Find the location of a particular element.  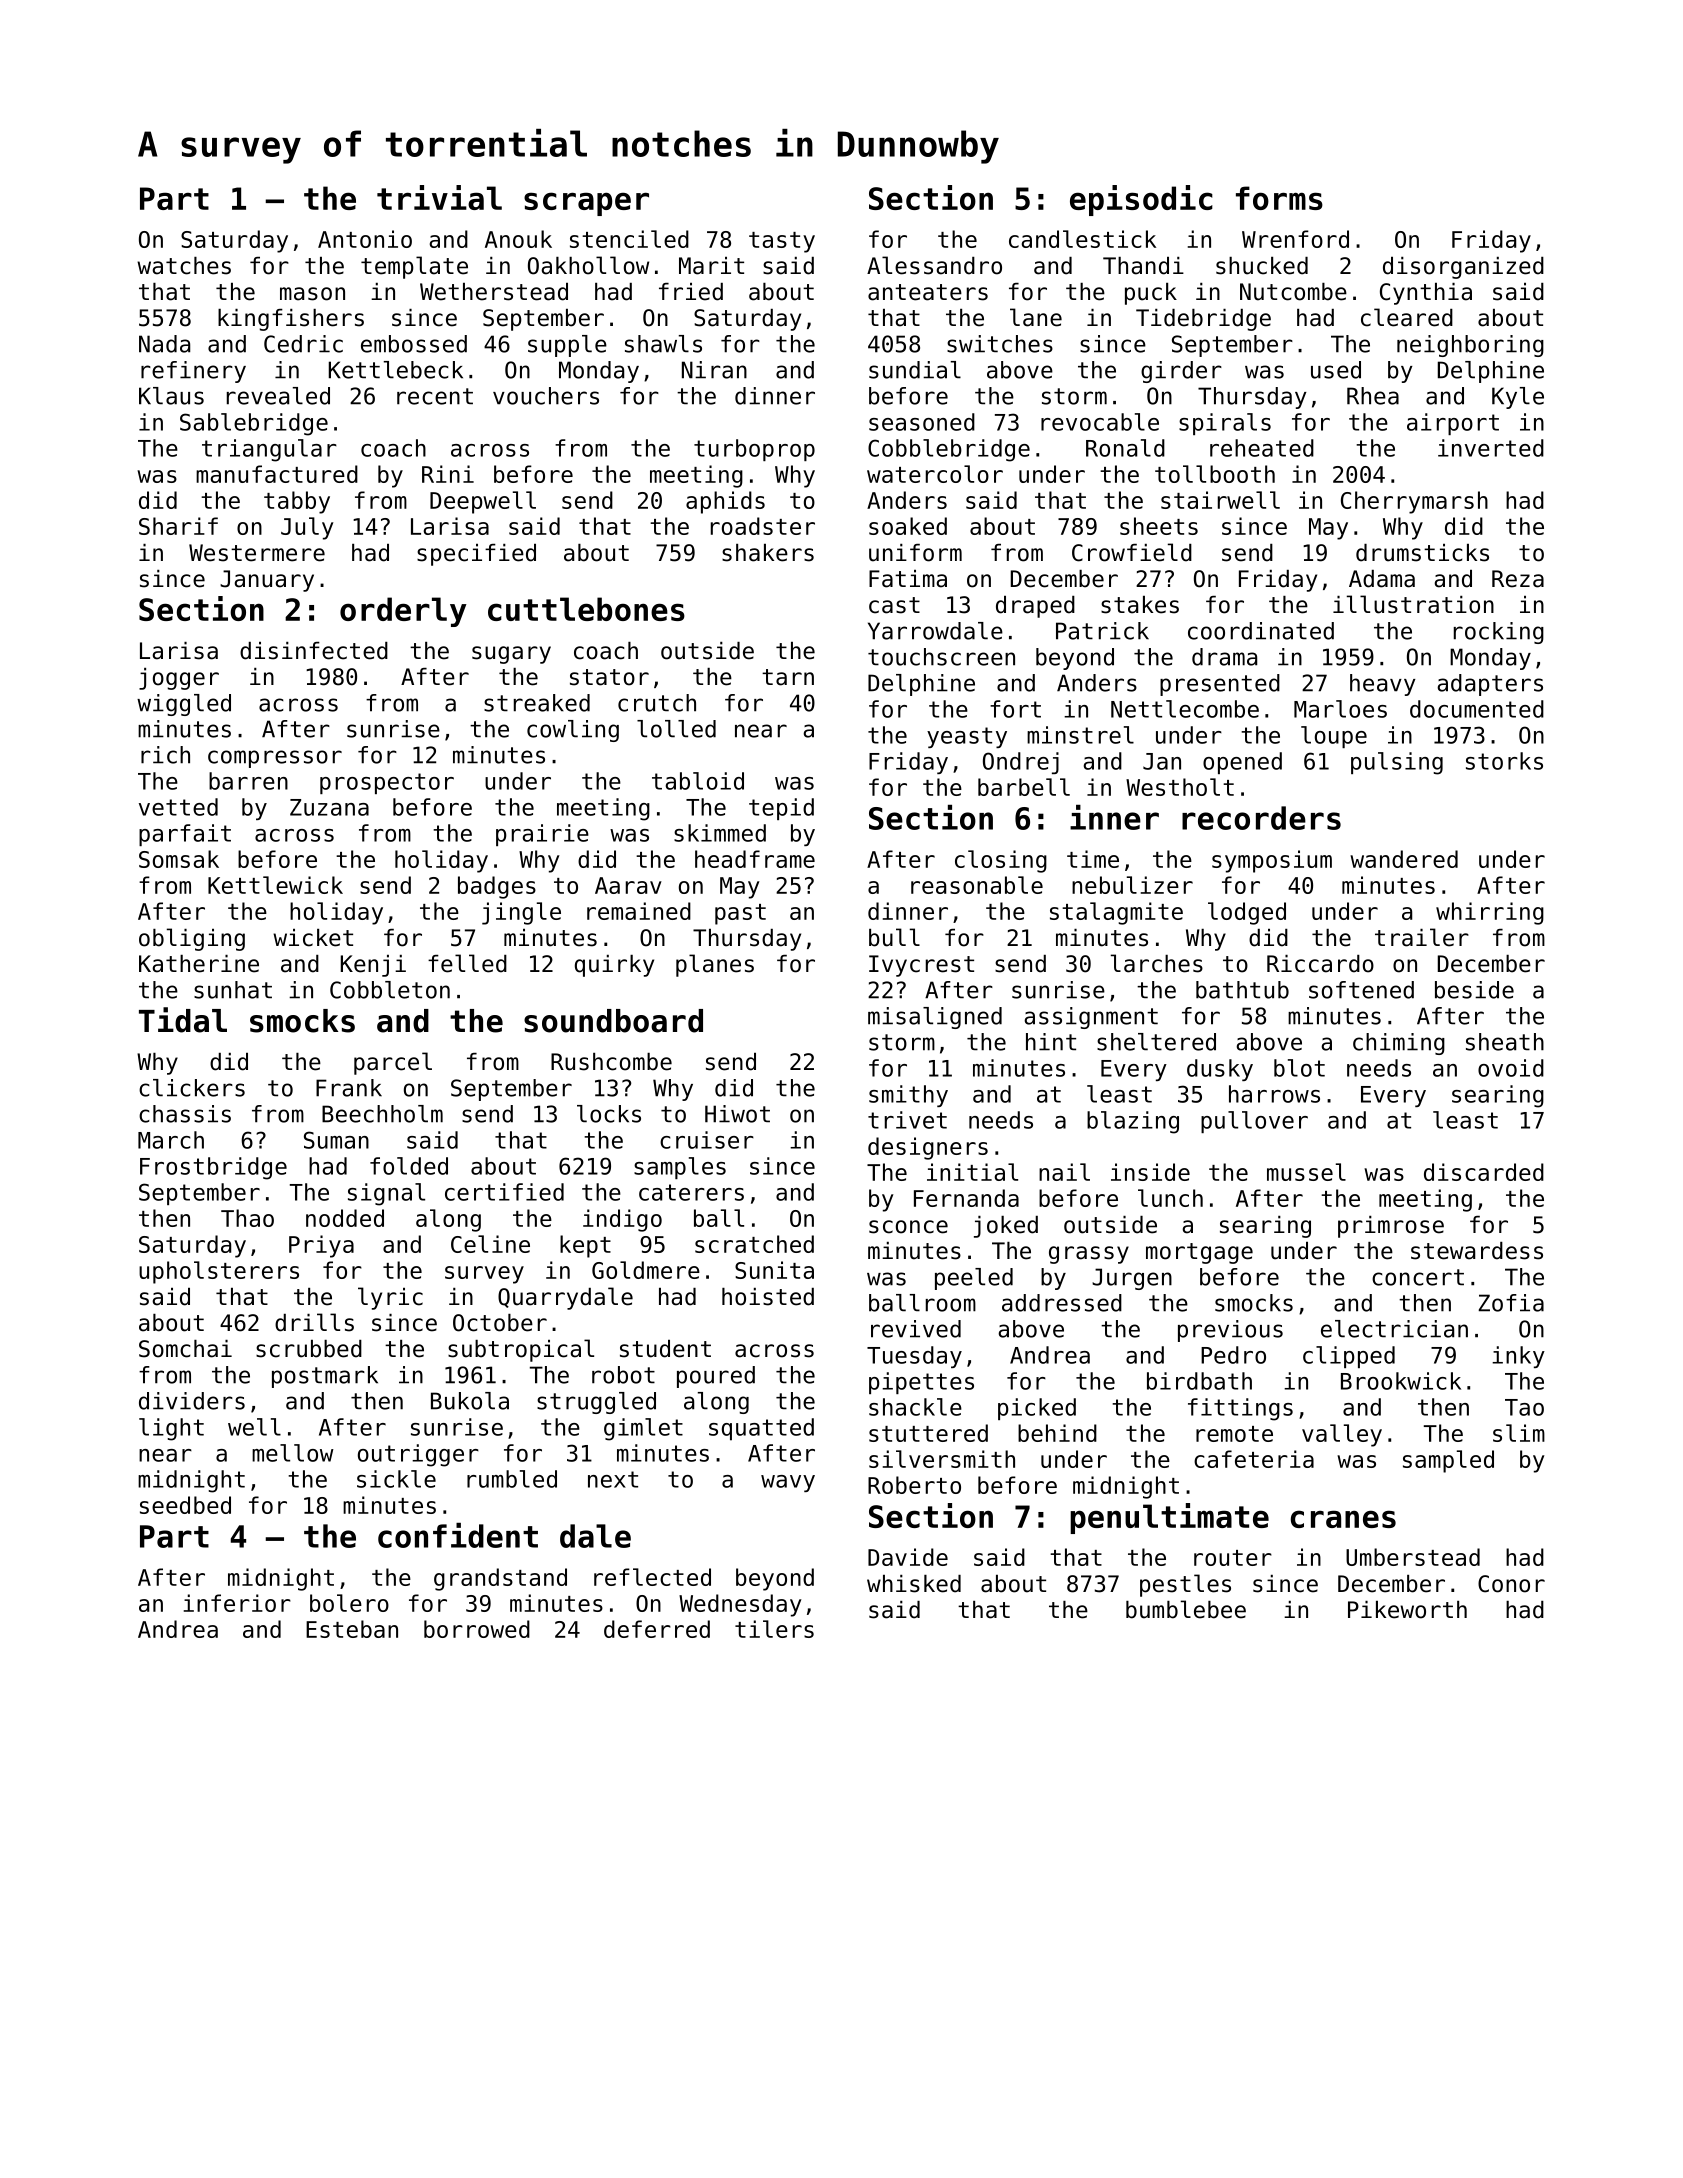

seedbed is located at coordinates (185, 1505).
